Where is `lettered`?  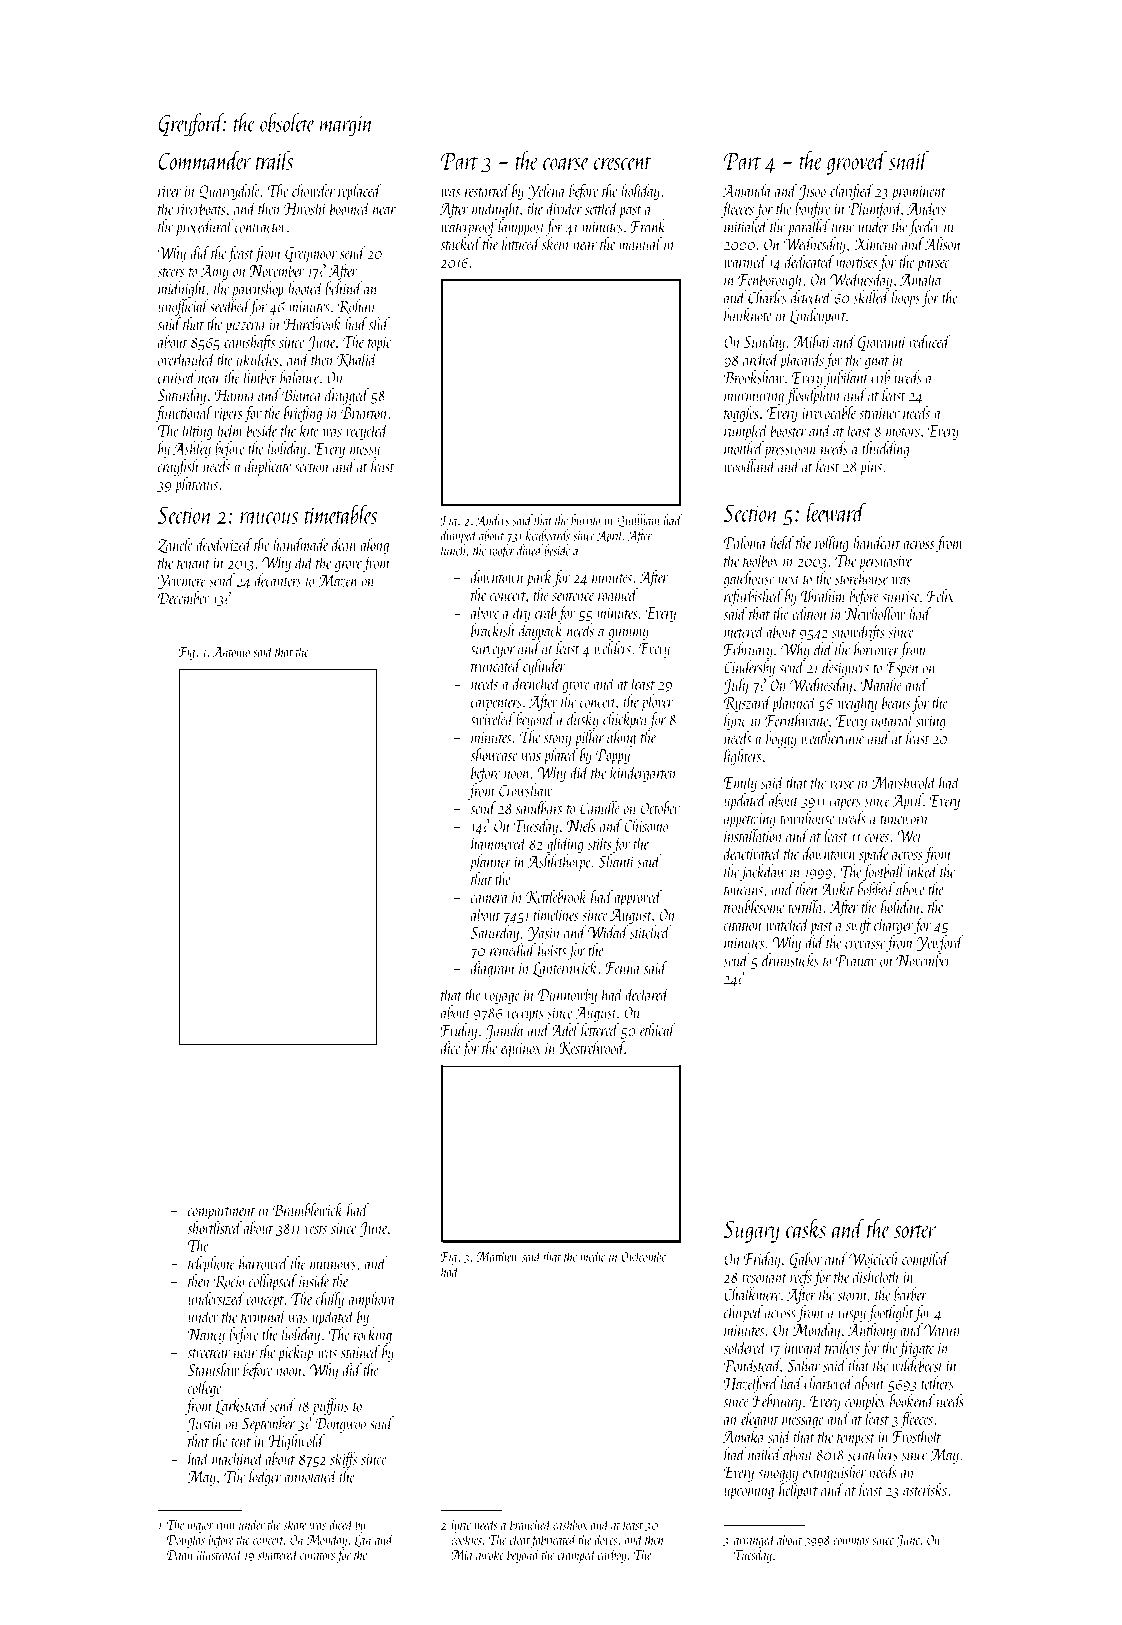
lettered is located at coordinates (600, 1030).
